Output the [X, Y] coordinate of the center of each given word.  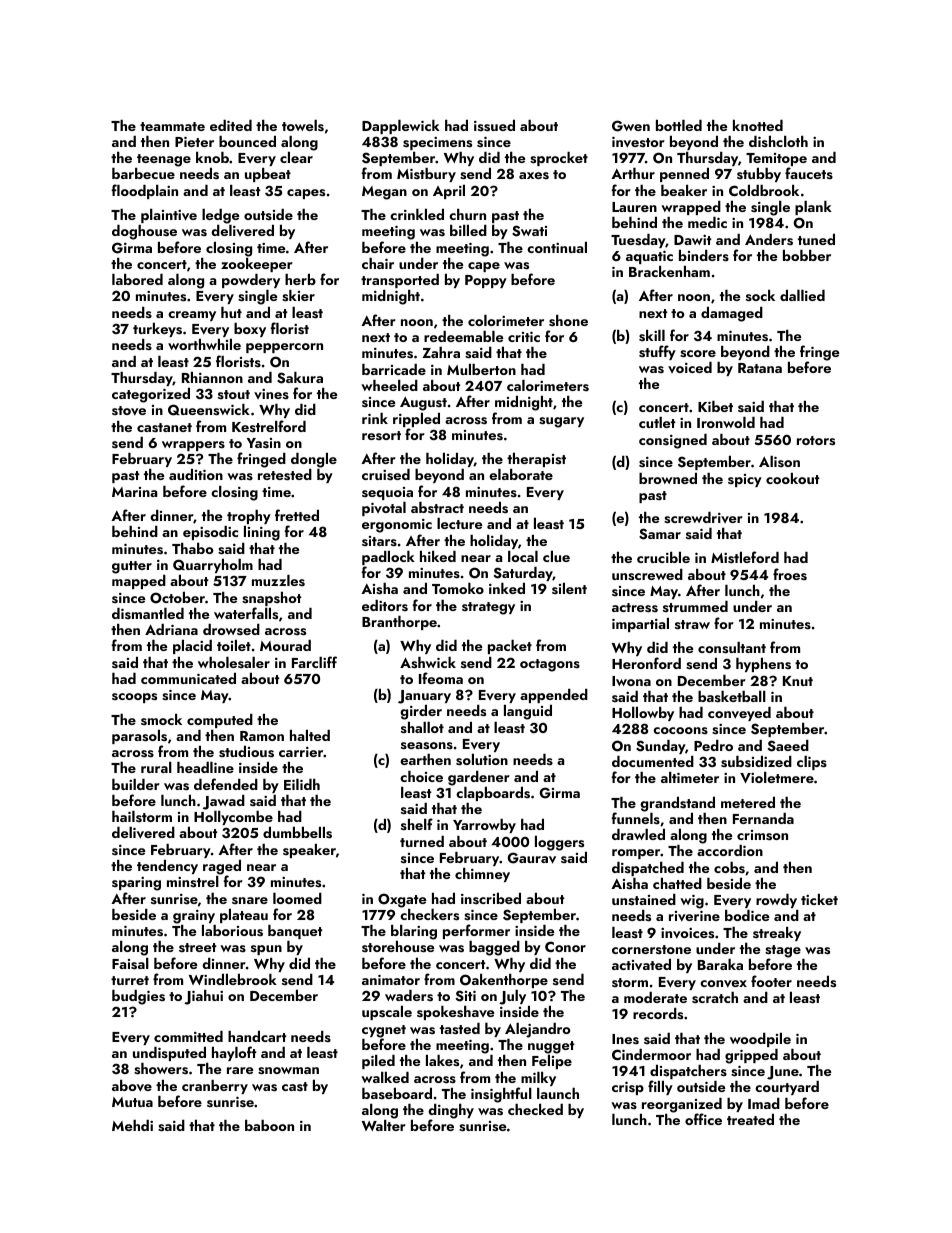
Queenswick [209, 410]
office [703, 1119]
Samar [660, 534]
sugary [561, 422]
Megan [384, 193]
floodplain [144, 191]
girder [421, 712]
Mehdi [132, 1125]
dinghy [451, 1112]
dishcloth [778, 141]
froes [790, 574]
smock [161, 719]
